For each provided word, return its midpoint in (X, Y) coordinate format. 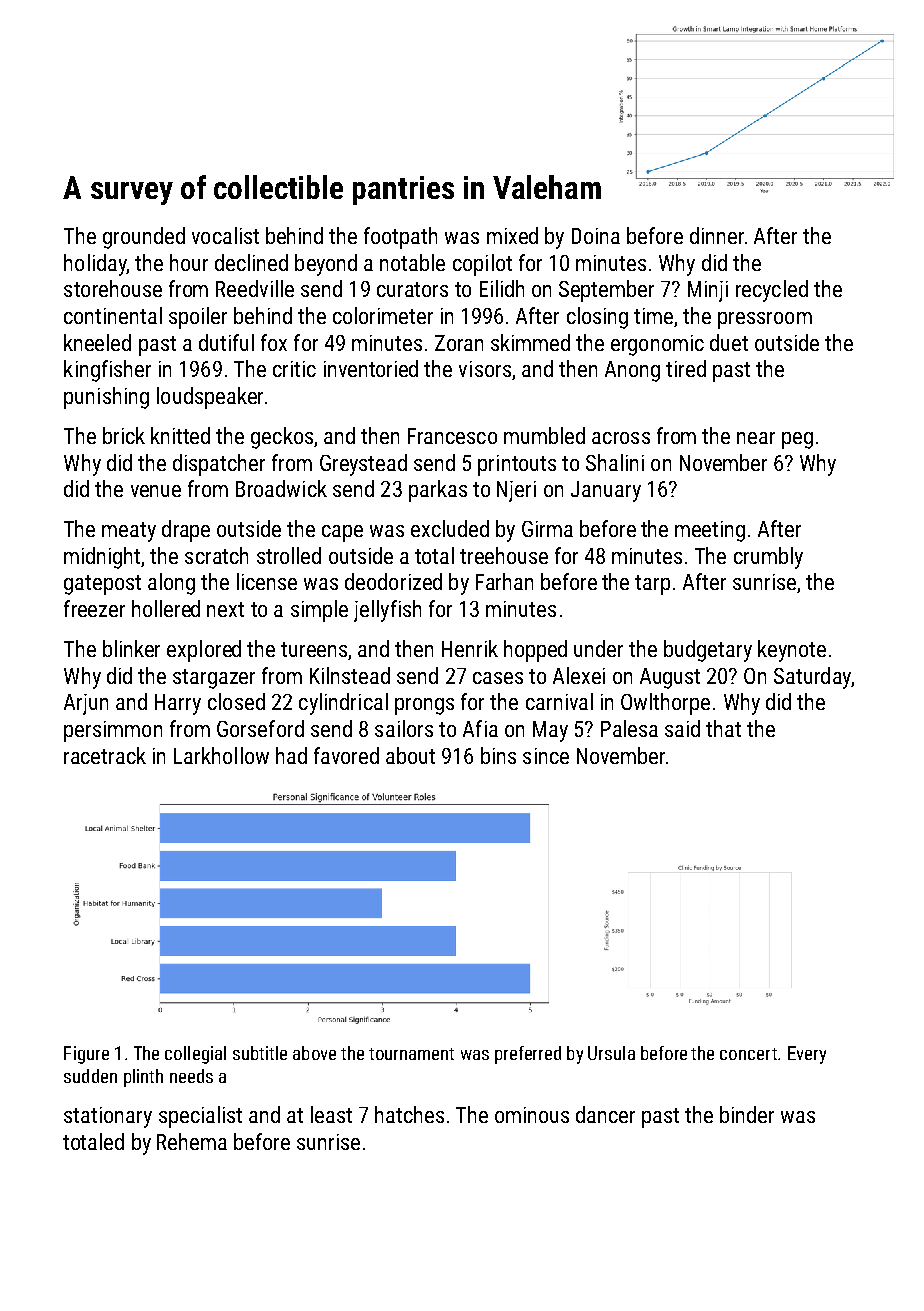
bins (498, 755)
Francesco (452, 436)
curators (412, 289)
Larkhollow (221, 755)
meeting (710, 531)
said (682, 728)
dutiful (226, 342)
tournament (411, 1054)
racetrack (105, 755)
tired (686, 368)
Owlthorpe (665, 704)
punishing (106, 398)
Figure (86, 1055)
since (546, 756)
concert (748, 1054)
